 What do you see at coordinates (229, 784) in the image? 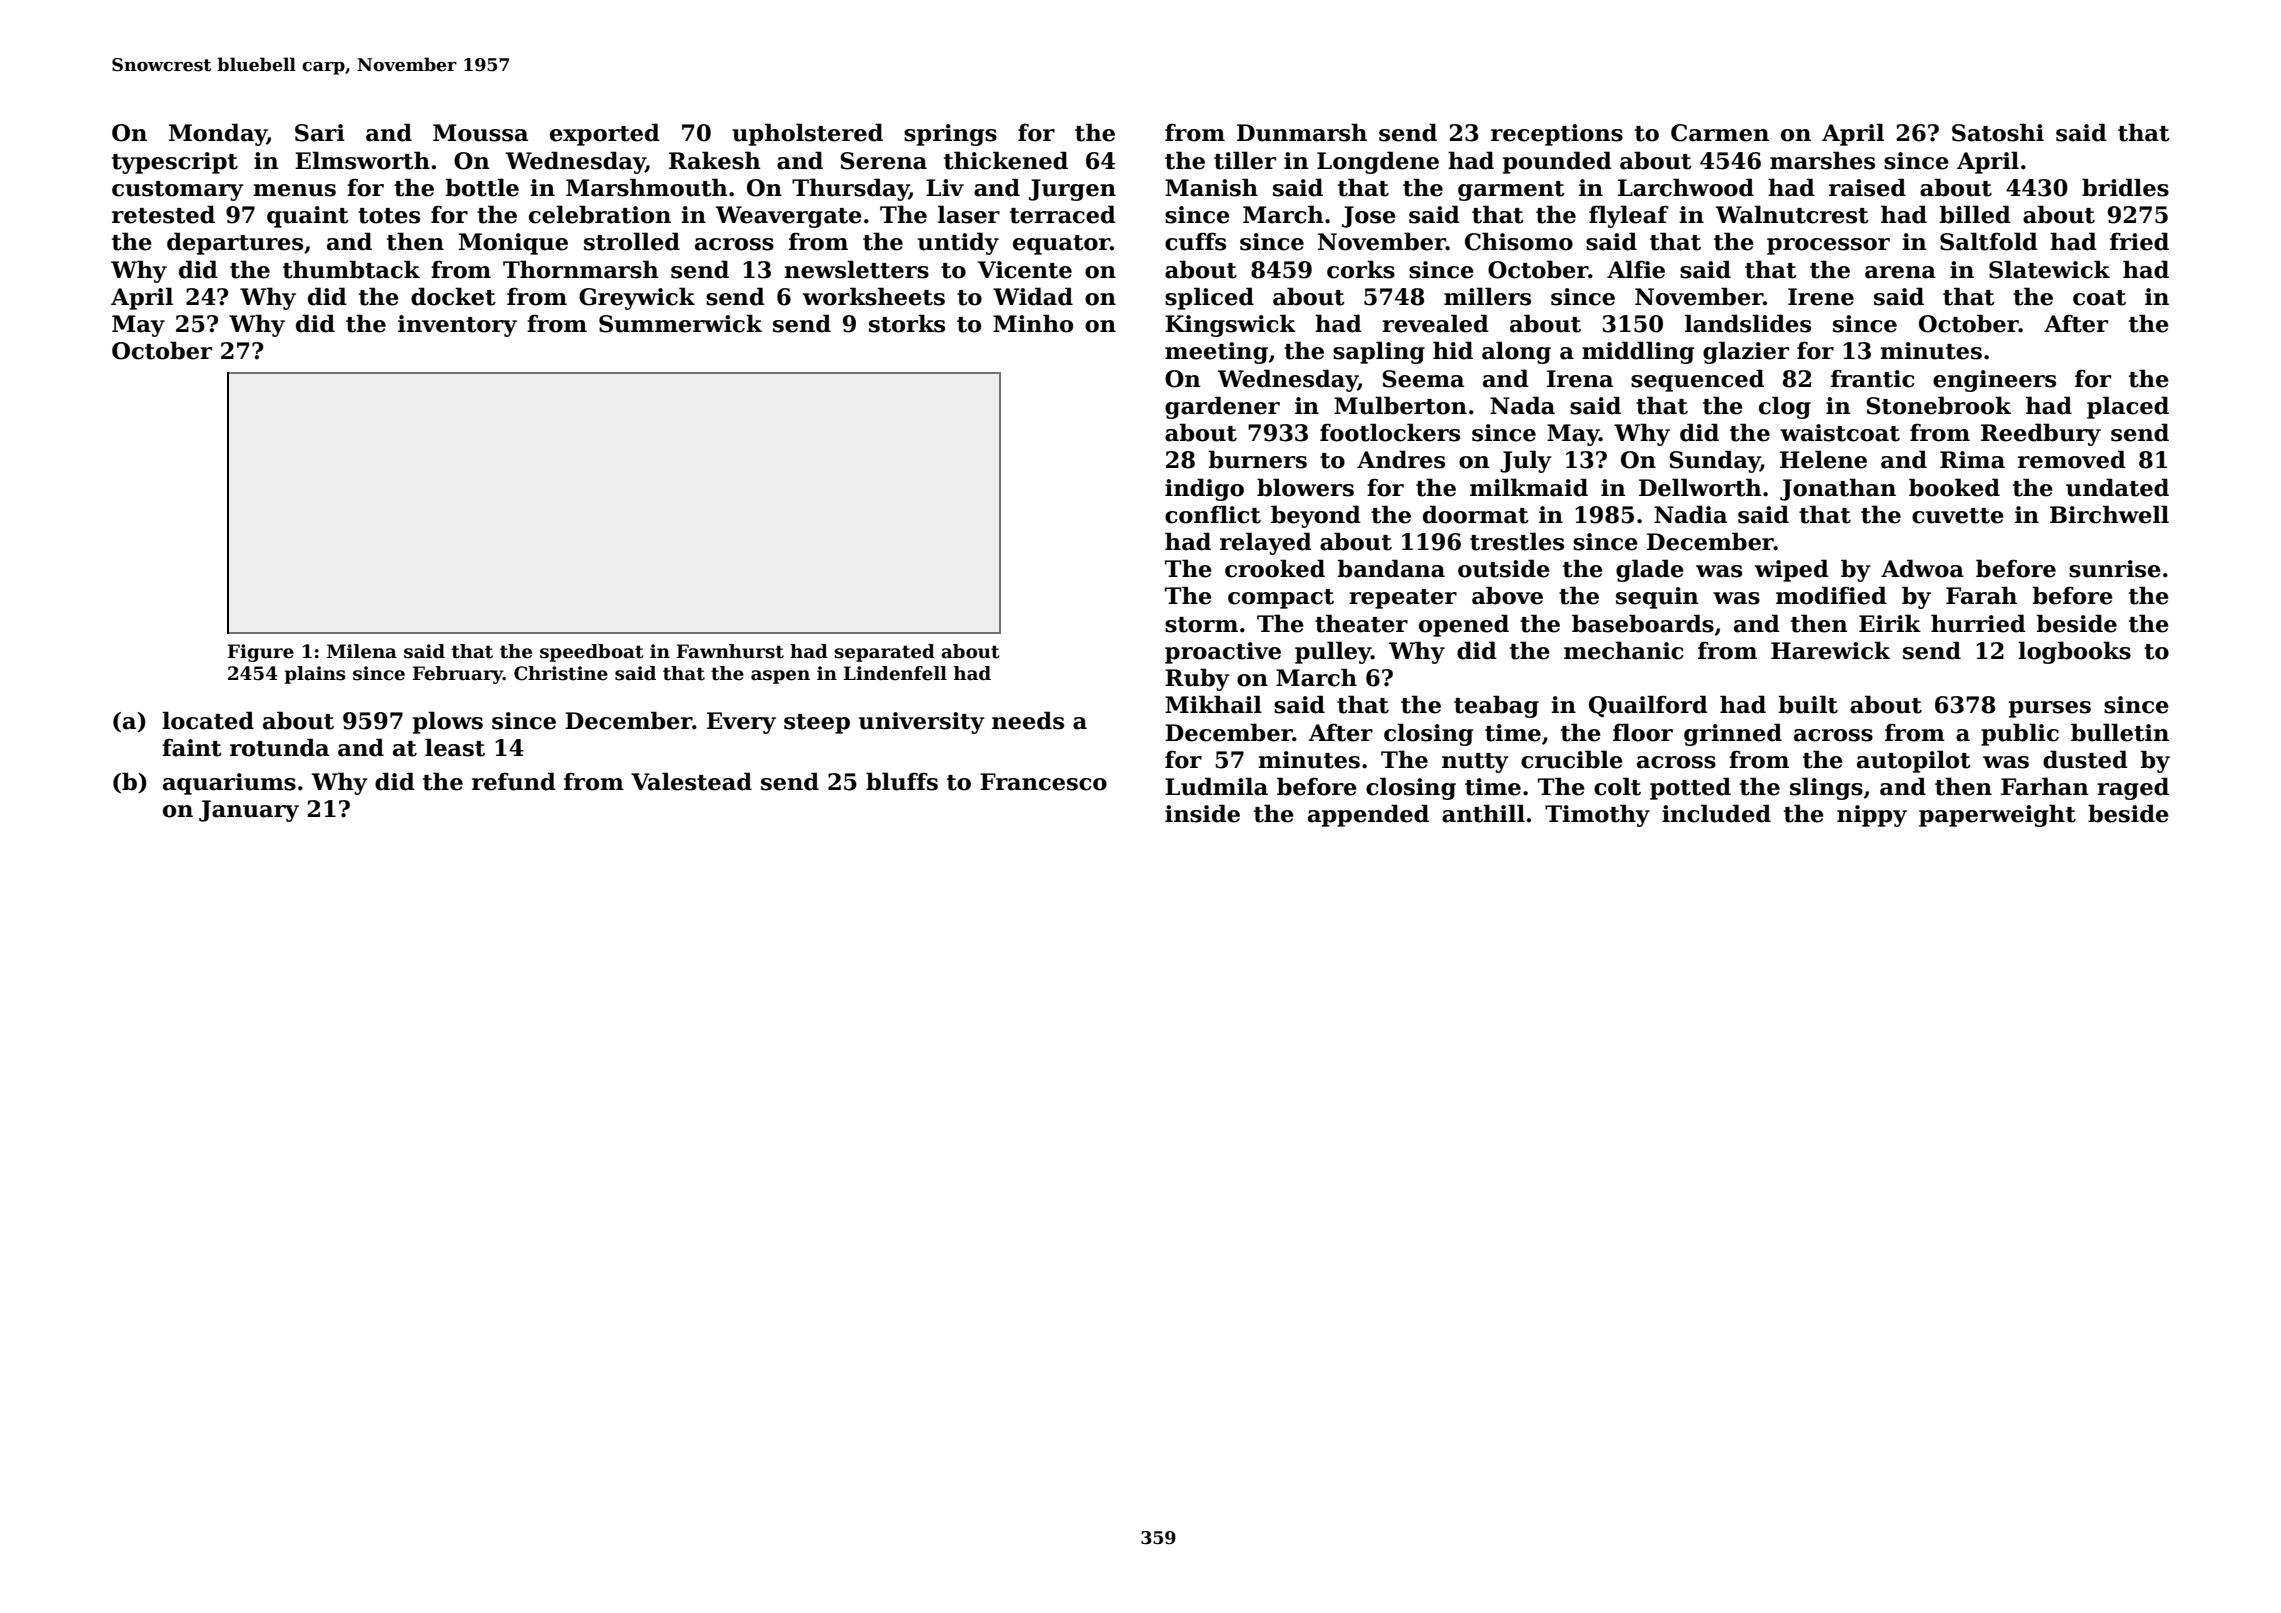
I see `aquariums` at bounding box center [229, 784].
